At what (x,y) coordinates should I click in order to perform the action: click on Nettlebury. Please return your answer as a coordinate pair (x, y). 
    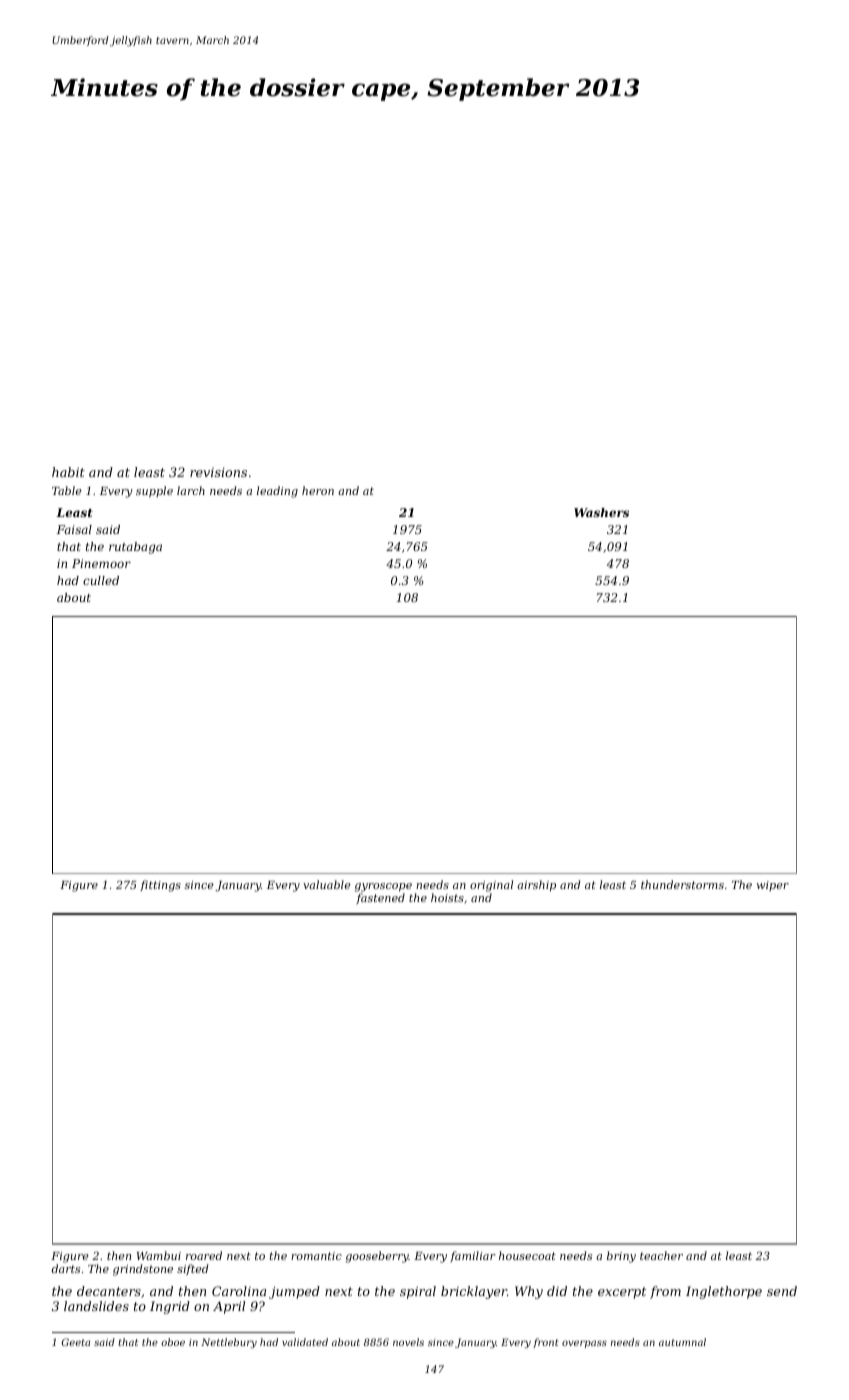
    Looking at the image, I should click on (229, 1343).
